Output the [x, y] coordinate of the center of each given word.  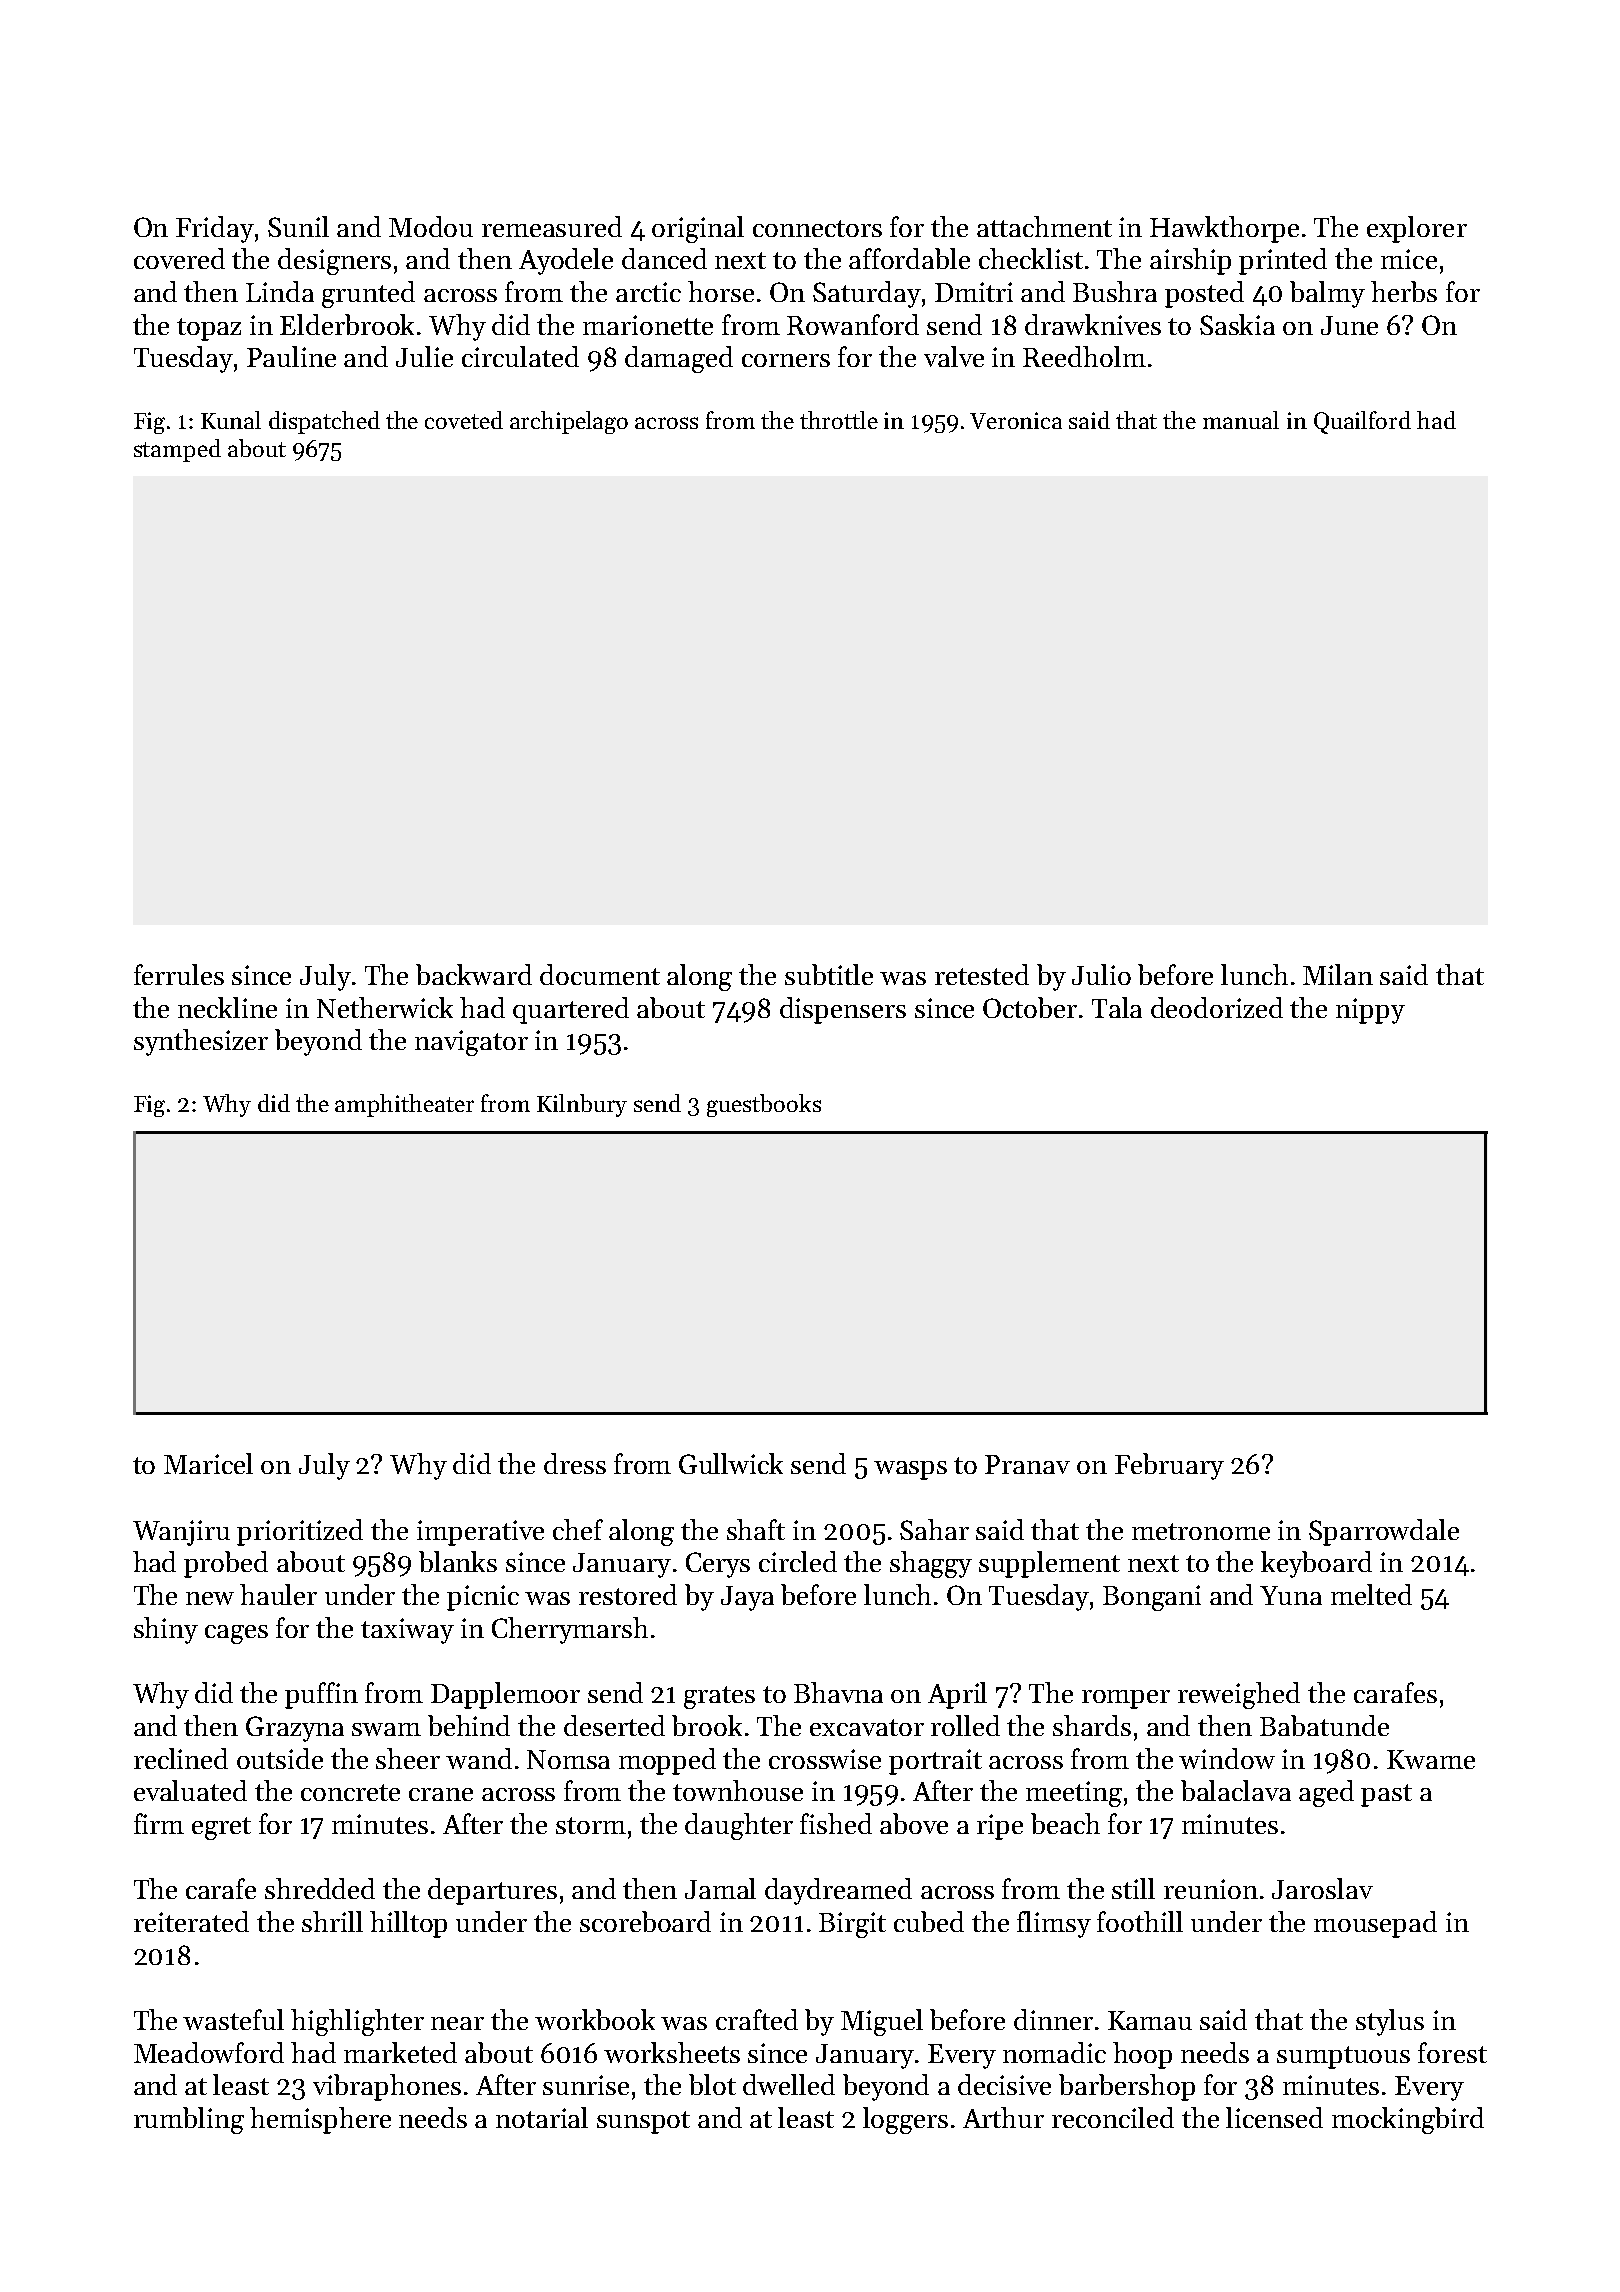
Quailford [1362, 422]
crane [441, 1794]
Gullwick [731, 1463]
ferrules [179, 974]
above [914, 1823]
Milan [1338, 974]
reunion [1211, 1889]
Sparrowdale [1384, 1532]
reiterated [191, 1921]
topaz [209, 329]
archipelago [569, 422]
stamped [177, 450]
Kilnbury [582, 1105]
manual [1241, 420]
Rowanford [853, 324]
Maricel [208, 1463]
